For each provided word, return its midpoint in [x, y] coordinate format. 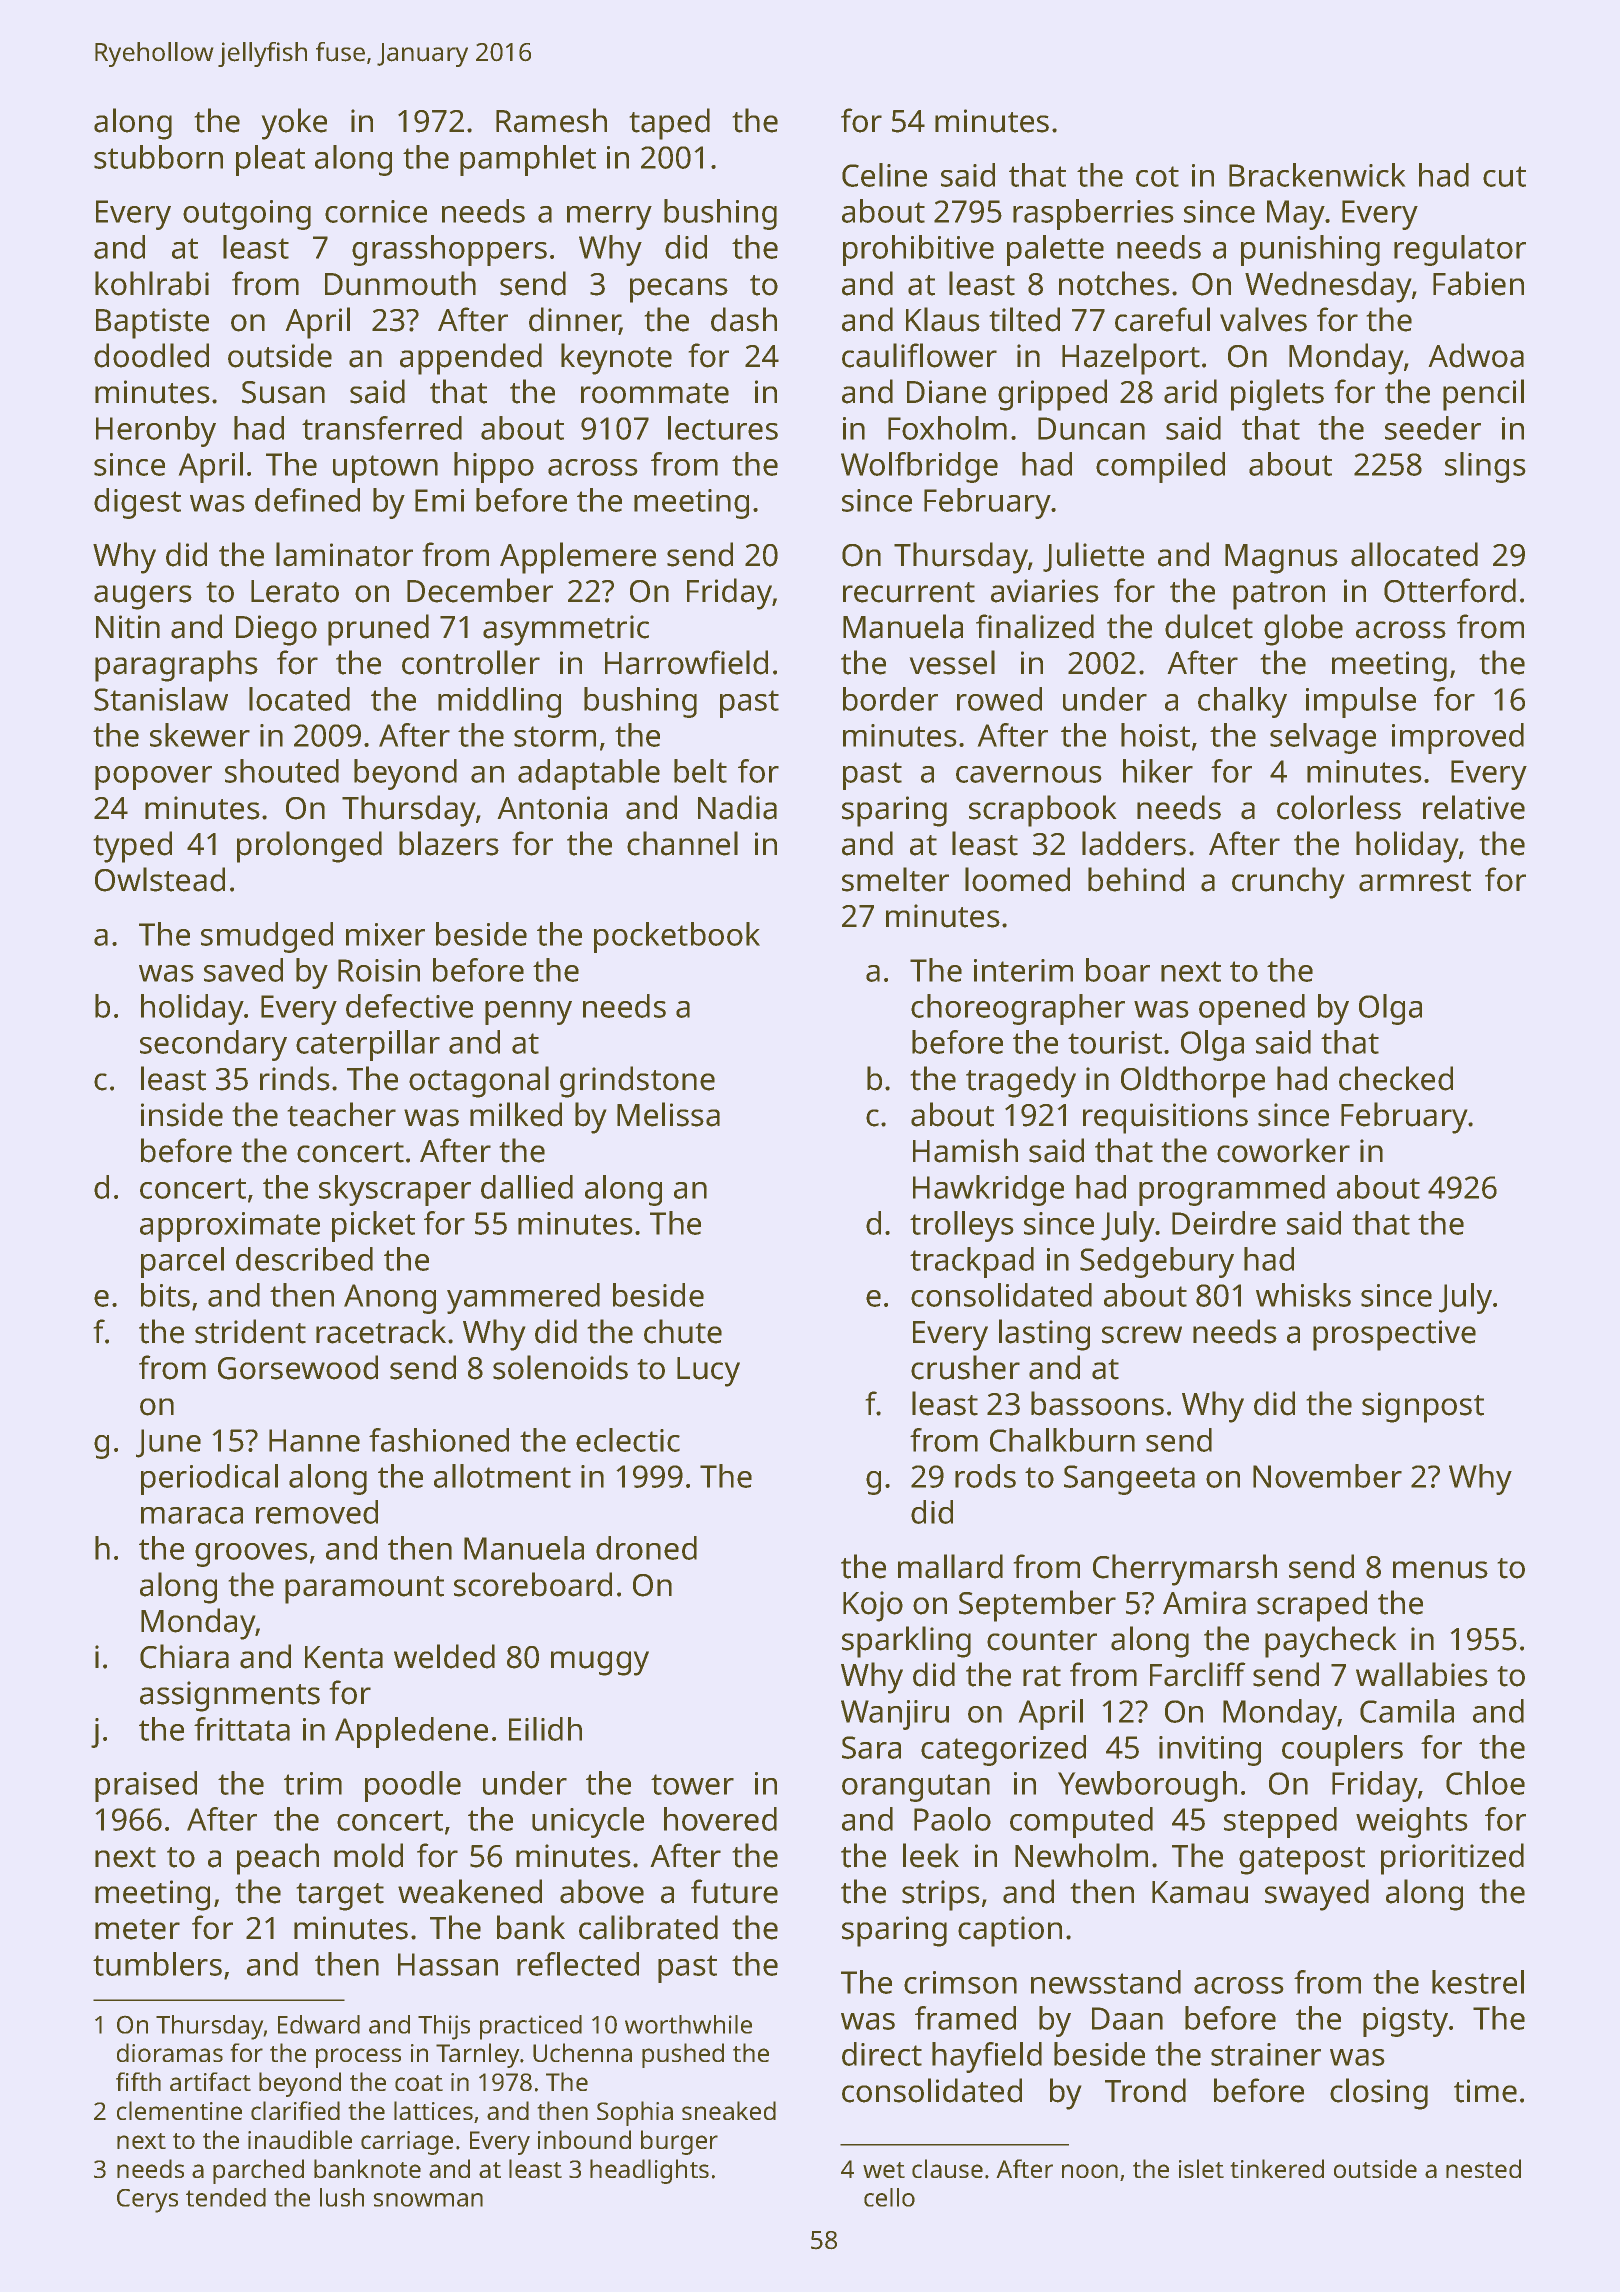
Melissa [668, 1114]
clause [947, 2168]
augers [143, 597]
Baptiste [152, 323]
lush [342, 2197]
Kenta [344, 1657]
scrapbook [1043, 811]
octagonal [479, 1082]
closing [1379, 2094]
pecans [679, 290]
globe [1303, 630]
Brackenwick [1317, 175]
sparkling [906, 1642]
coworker [1283, 1150]
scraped [1312, 1606]
